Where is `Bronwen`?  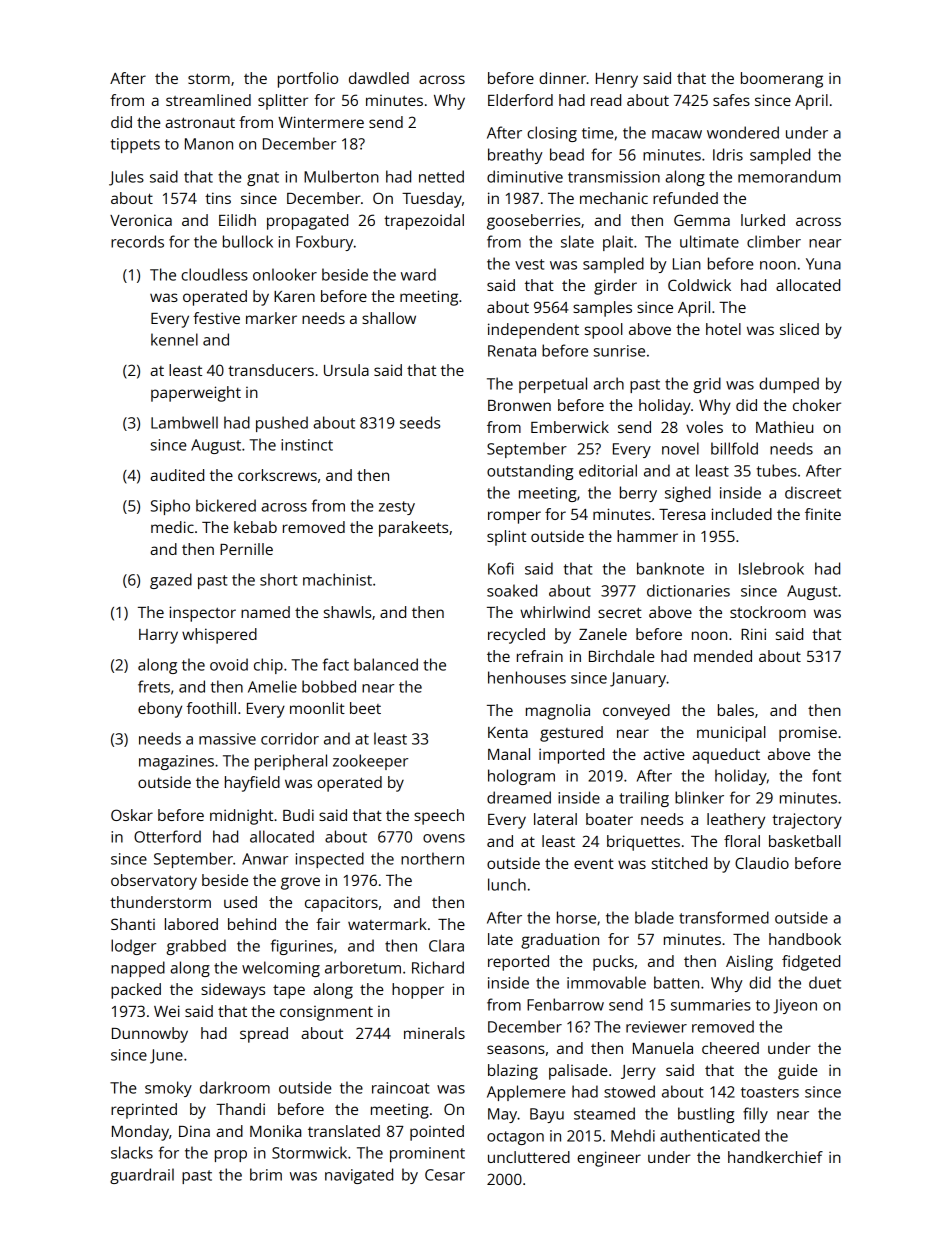 Bronwen is located at coordinates (519, 405).
